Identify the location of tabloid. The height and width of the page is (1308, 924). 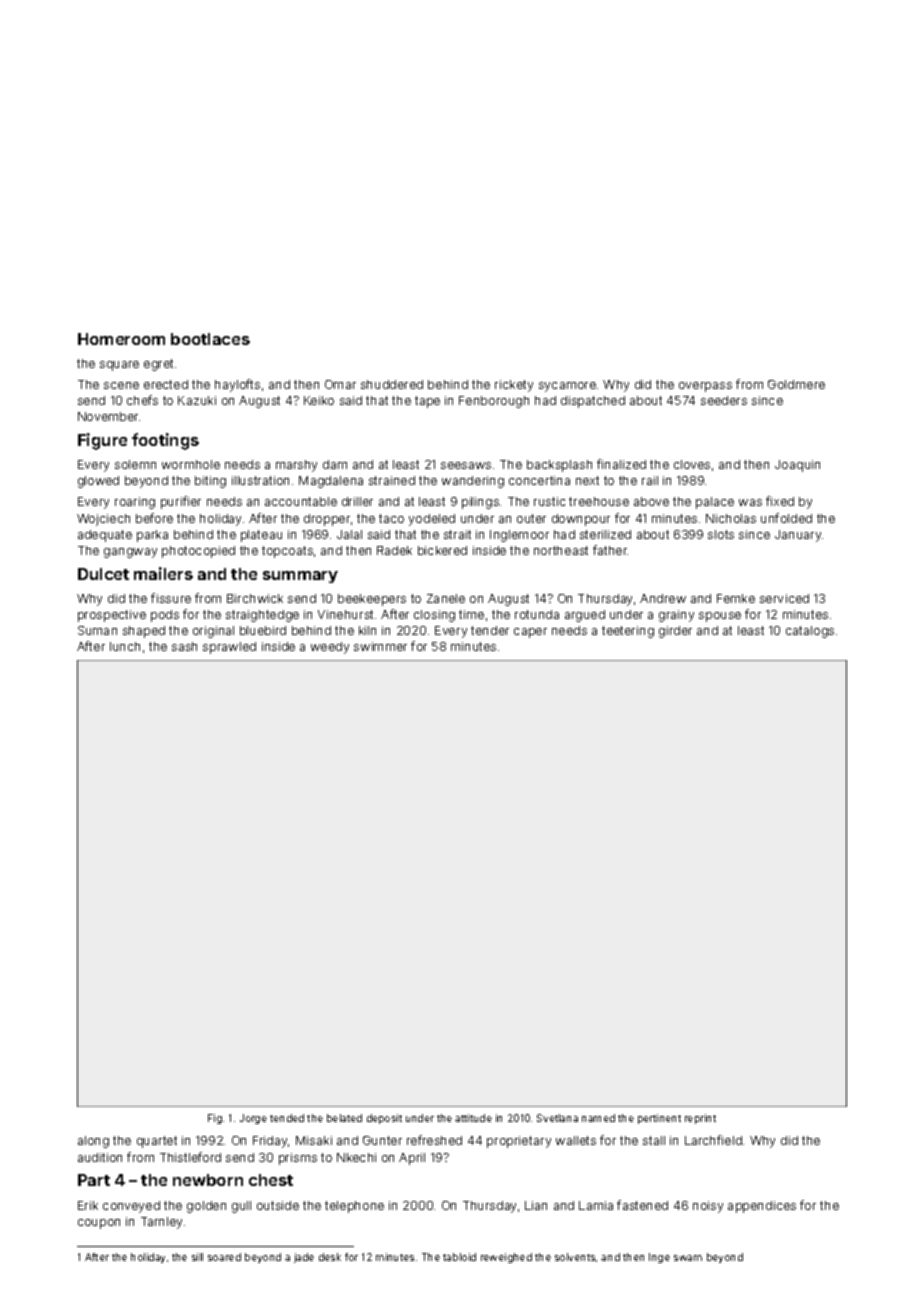
(459, 1257).
